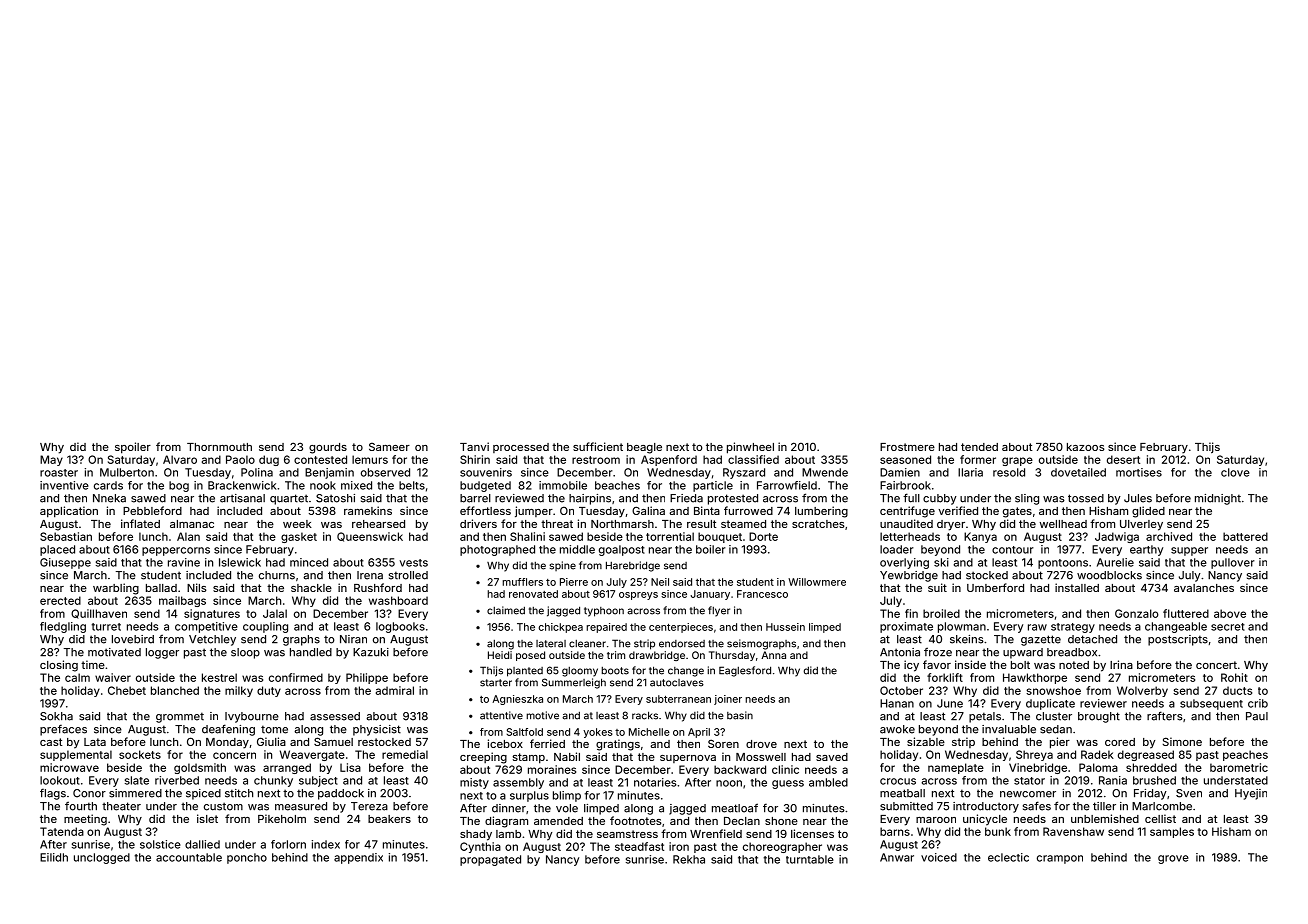  I want to click on Frieda, so click(686, 498).
